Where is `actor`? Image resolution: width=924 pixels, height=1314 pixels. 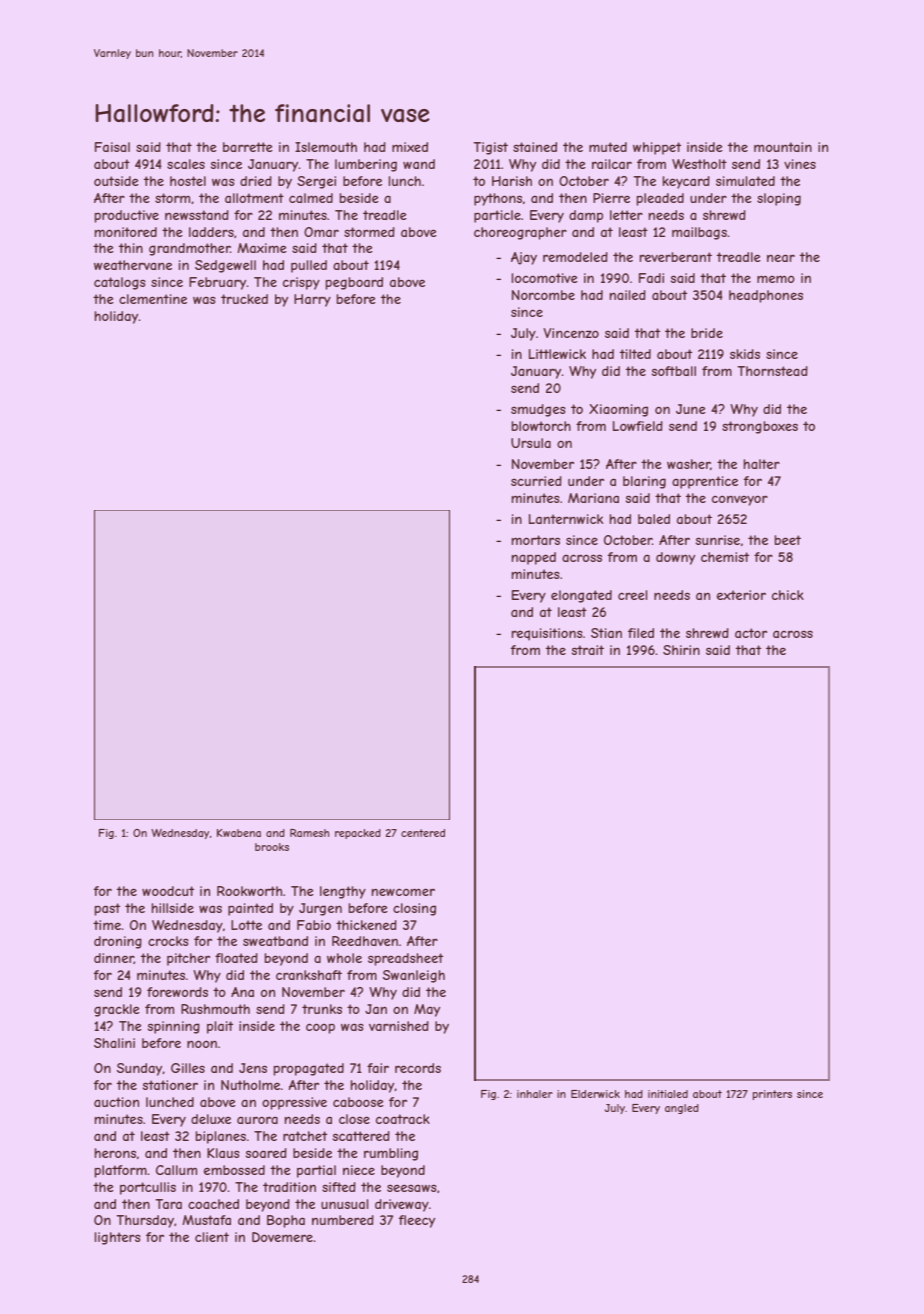 actor is located at coordinates (751, 633).
